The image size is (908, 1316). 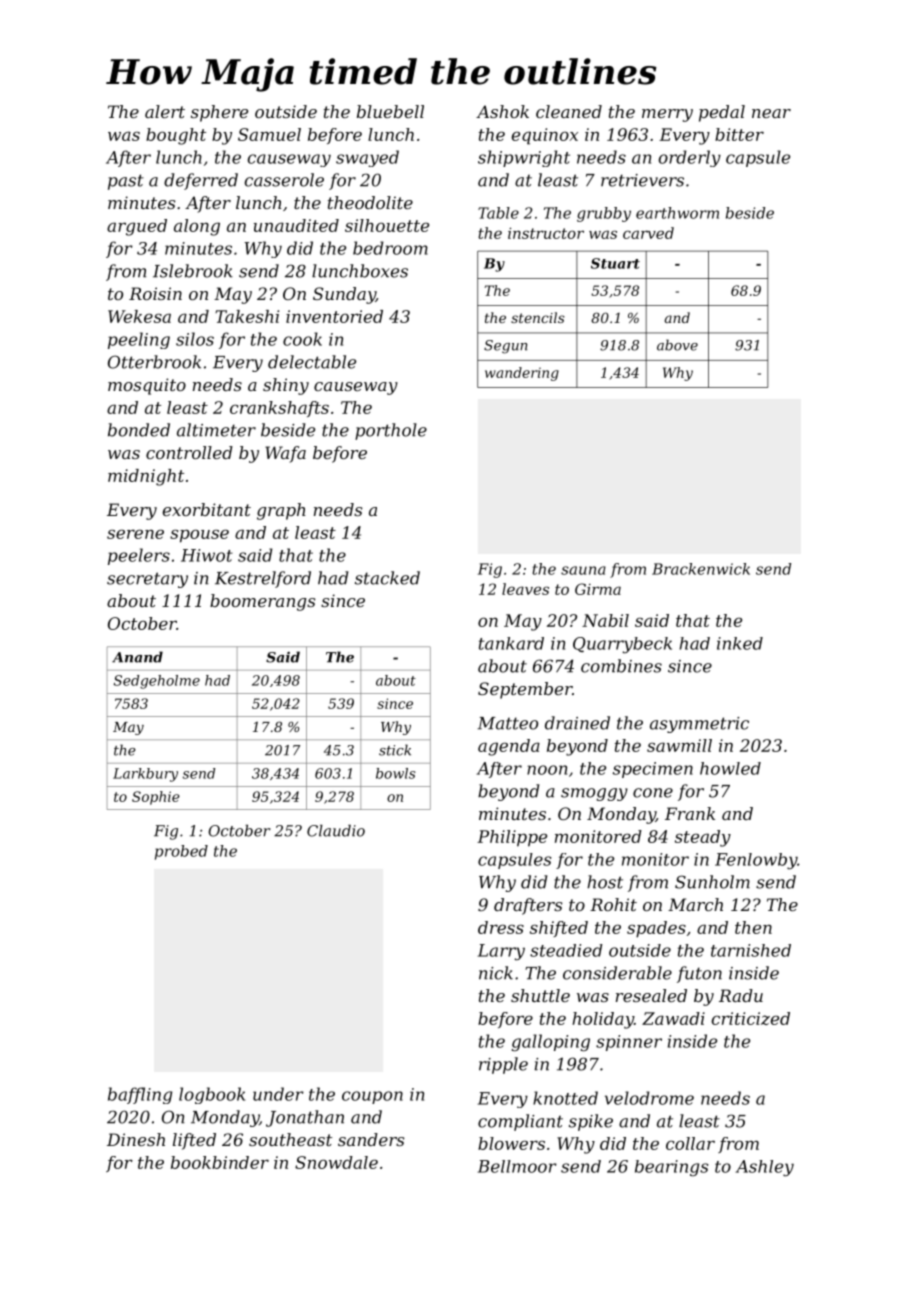 What do you see at coordinates (750, 1018) in the image?
I see `criticized` at bounding box center [750, 1018].
